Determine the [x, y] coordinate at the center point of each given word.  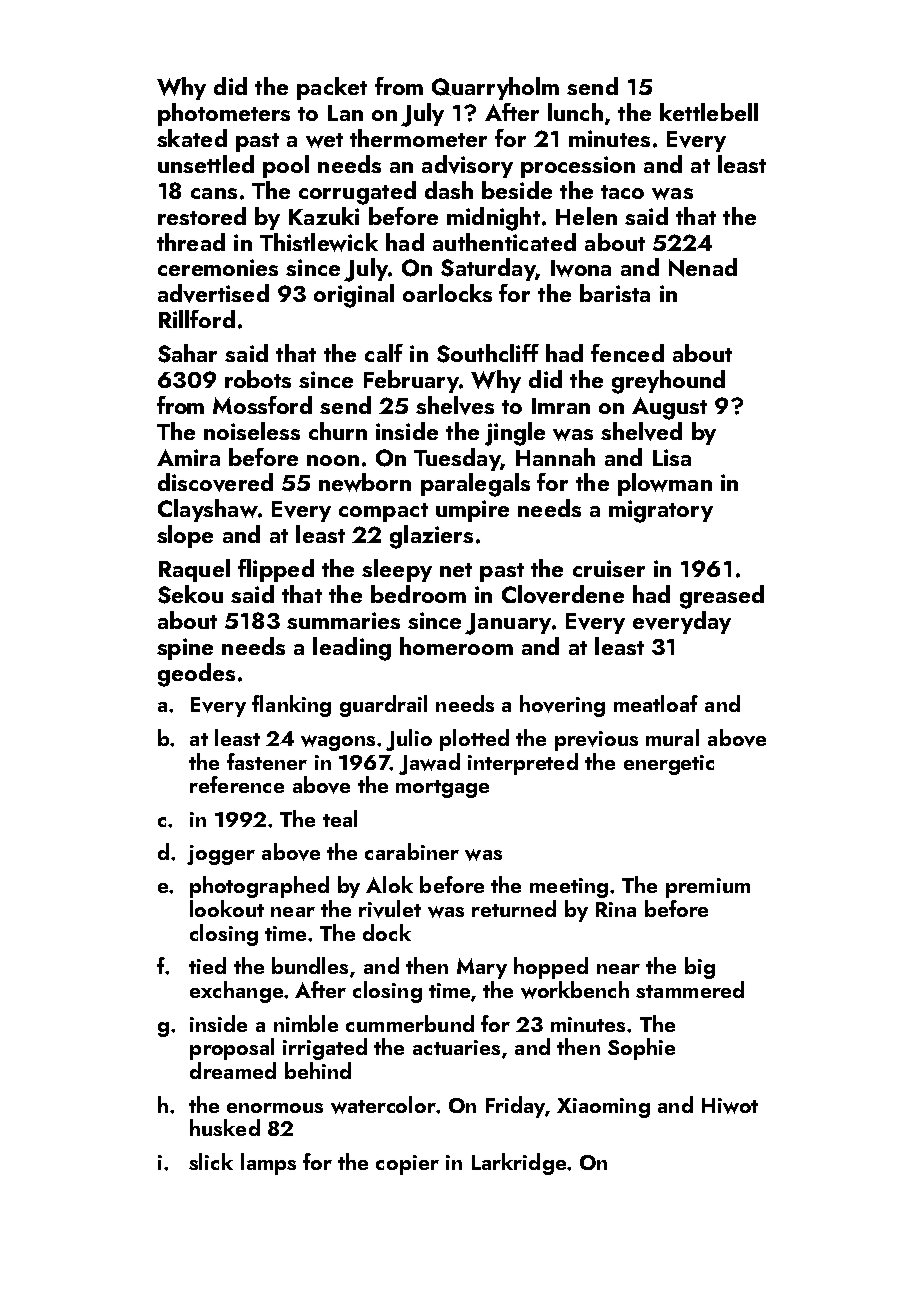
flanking [291, 706]
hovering [562, 706]
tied [207, 965]
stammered [690, 989]
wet [324, 140]
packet [332, 88]
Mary [482, 968]
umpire [472, 511]
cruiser [609, 568]
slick [211, 1161]
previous [596, 741]
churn [338, 431]
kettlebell [709, 112]
